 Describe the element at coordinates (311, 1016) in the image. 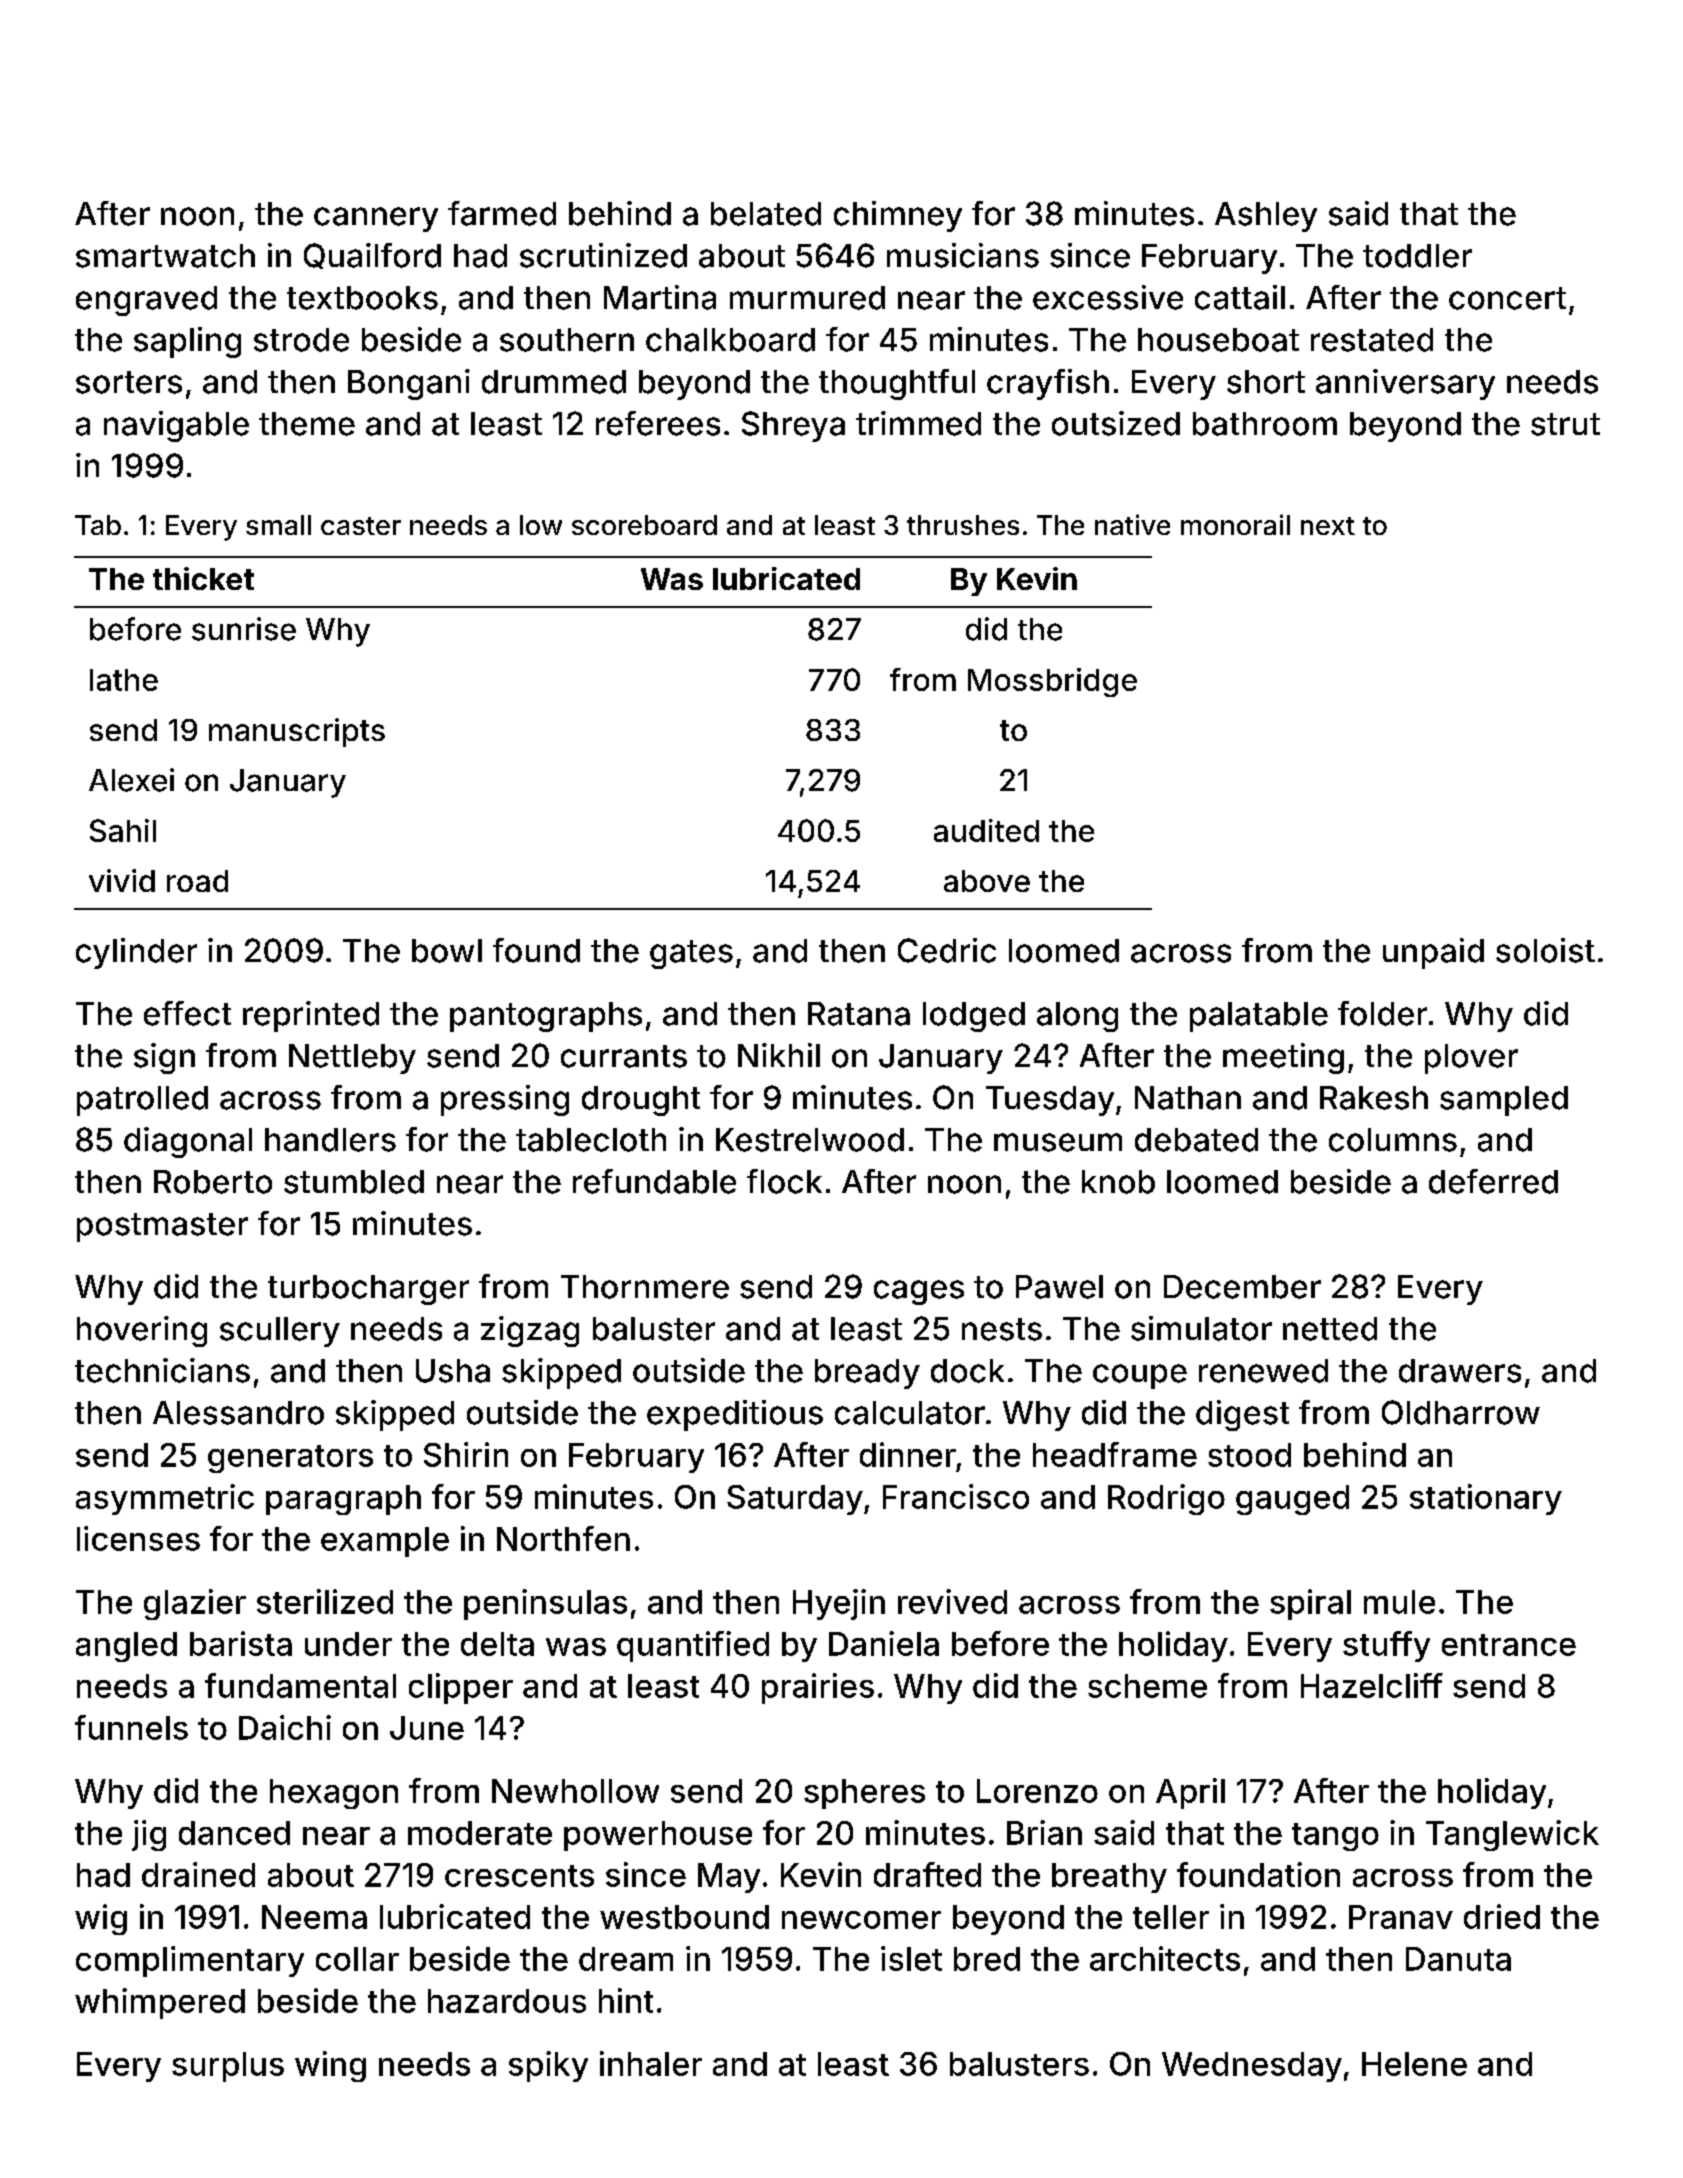

I see `reprinted` at that location.
